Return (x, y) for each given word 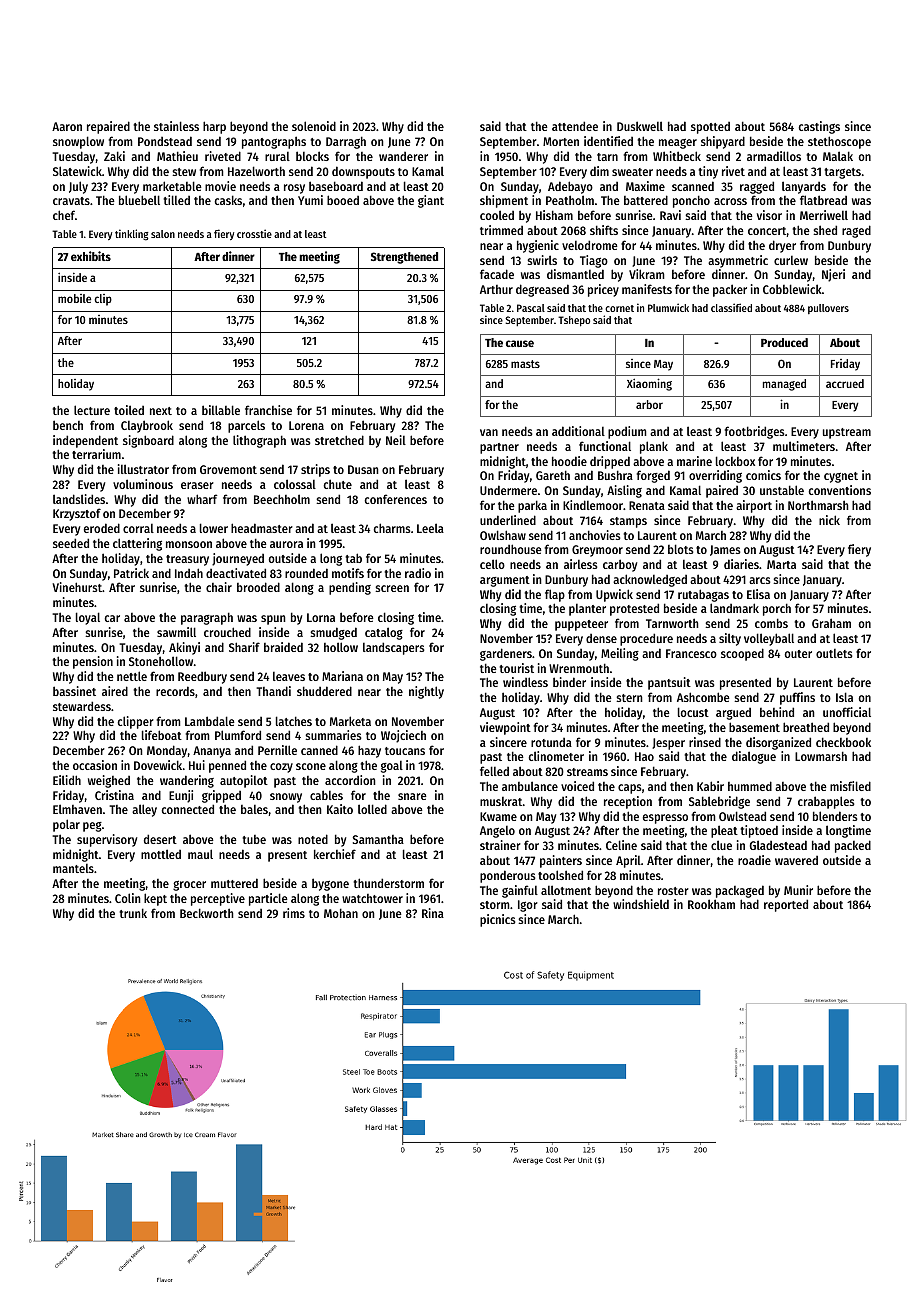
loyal (88, 618)
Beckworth (207, 913)
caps (630, 789)
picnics (498, 920)
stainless (176, 126)
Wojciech (403, 736)
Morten (561, 141)
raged (856, 231)
